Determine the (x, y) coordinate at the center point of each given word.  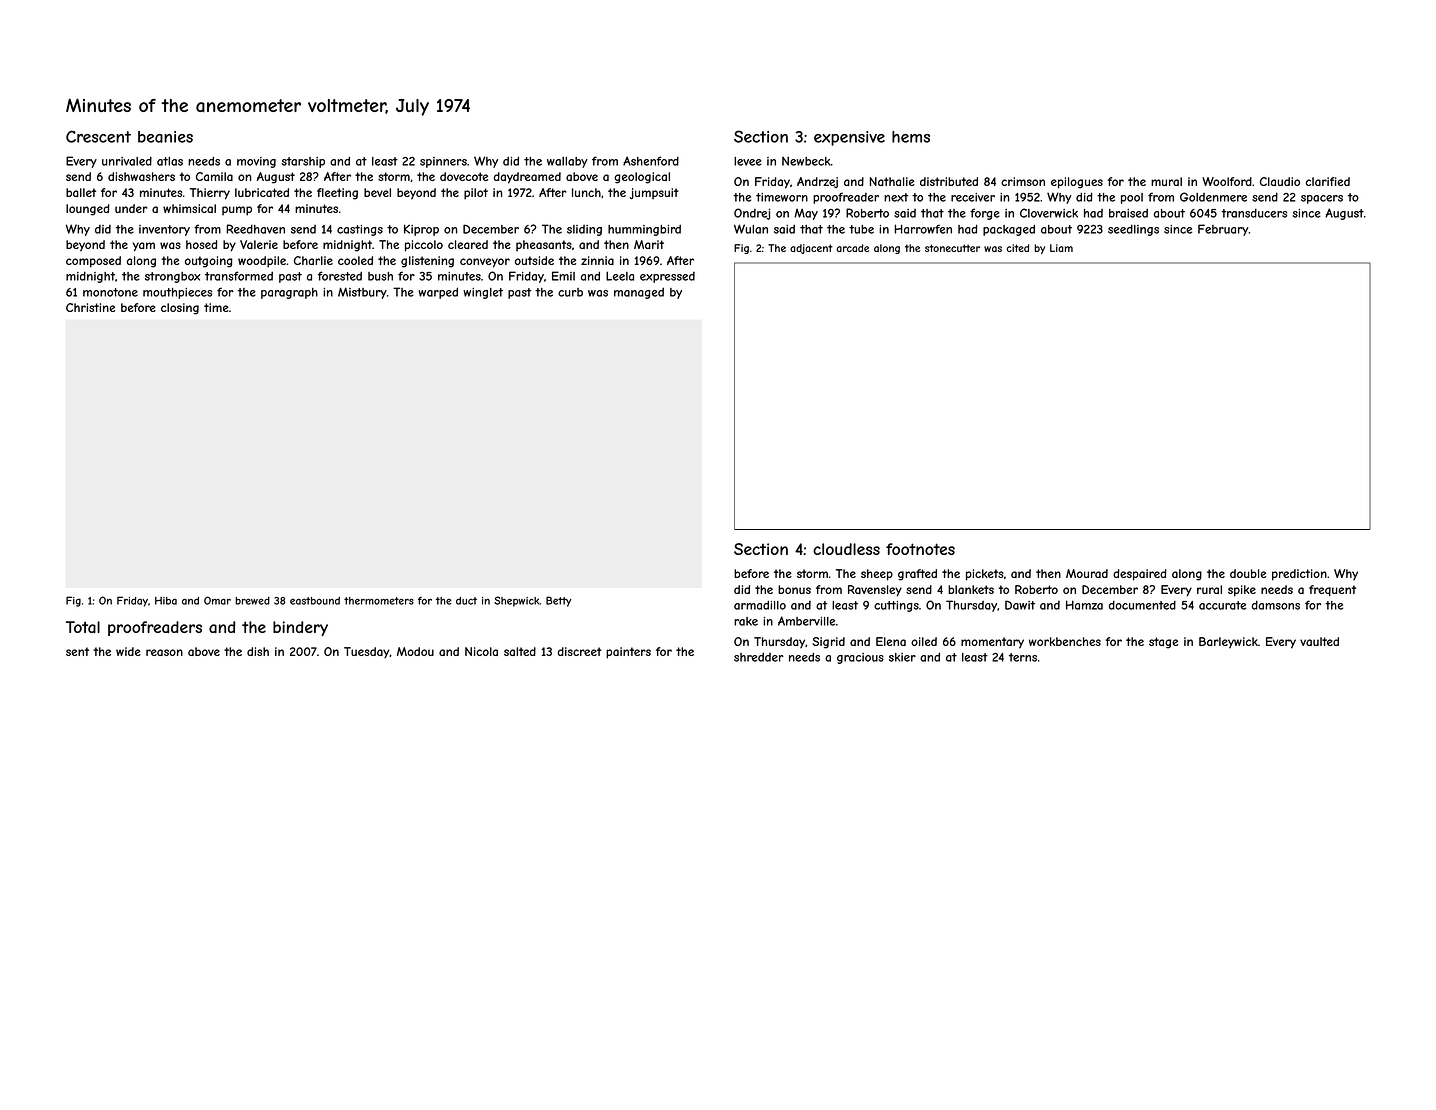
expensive (849, 138)
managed (639, 293)
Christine (90, 307)
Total (83, 627)
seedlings (1133, 230)
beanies (165, 137)
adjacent (811, 249)
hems (911, 137)
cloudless (846, 549)
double (1248, 573)
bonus (794, 589)
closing (180, 309)
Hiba (166, 601)
